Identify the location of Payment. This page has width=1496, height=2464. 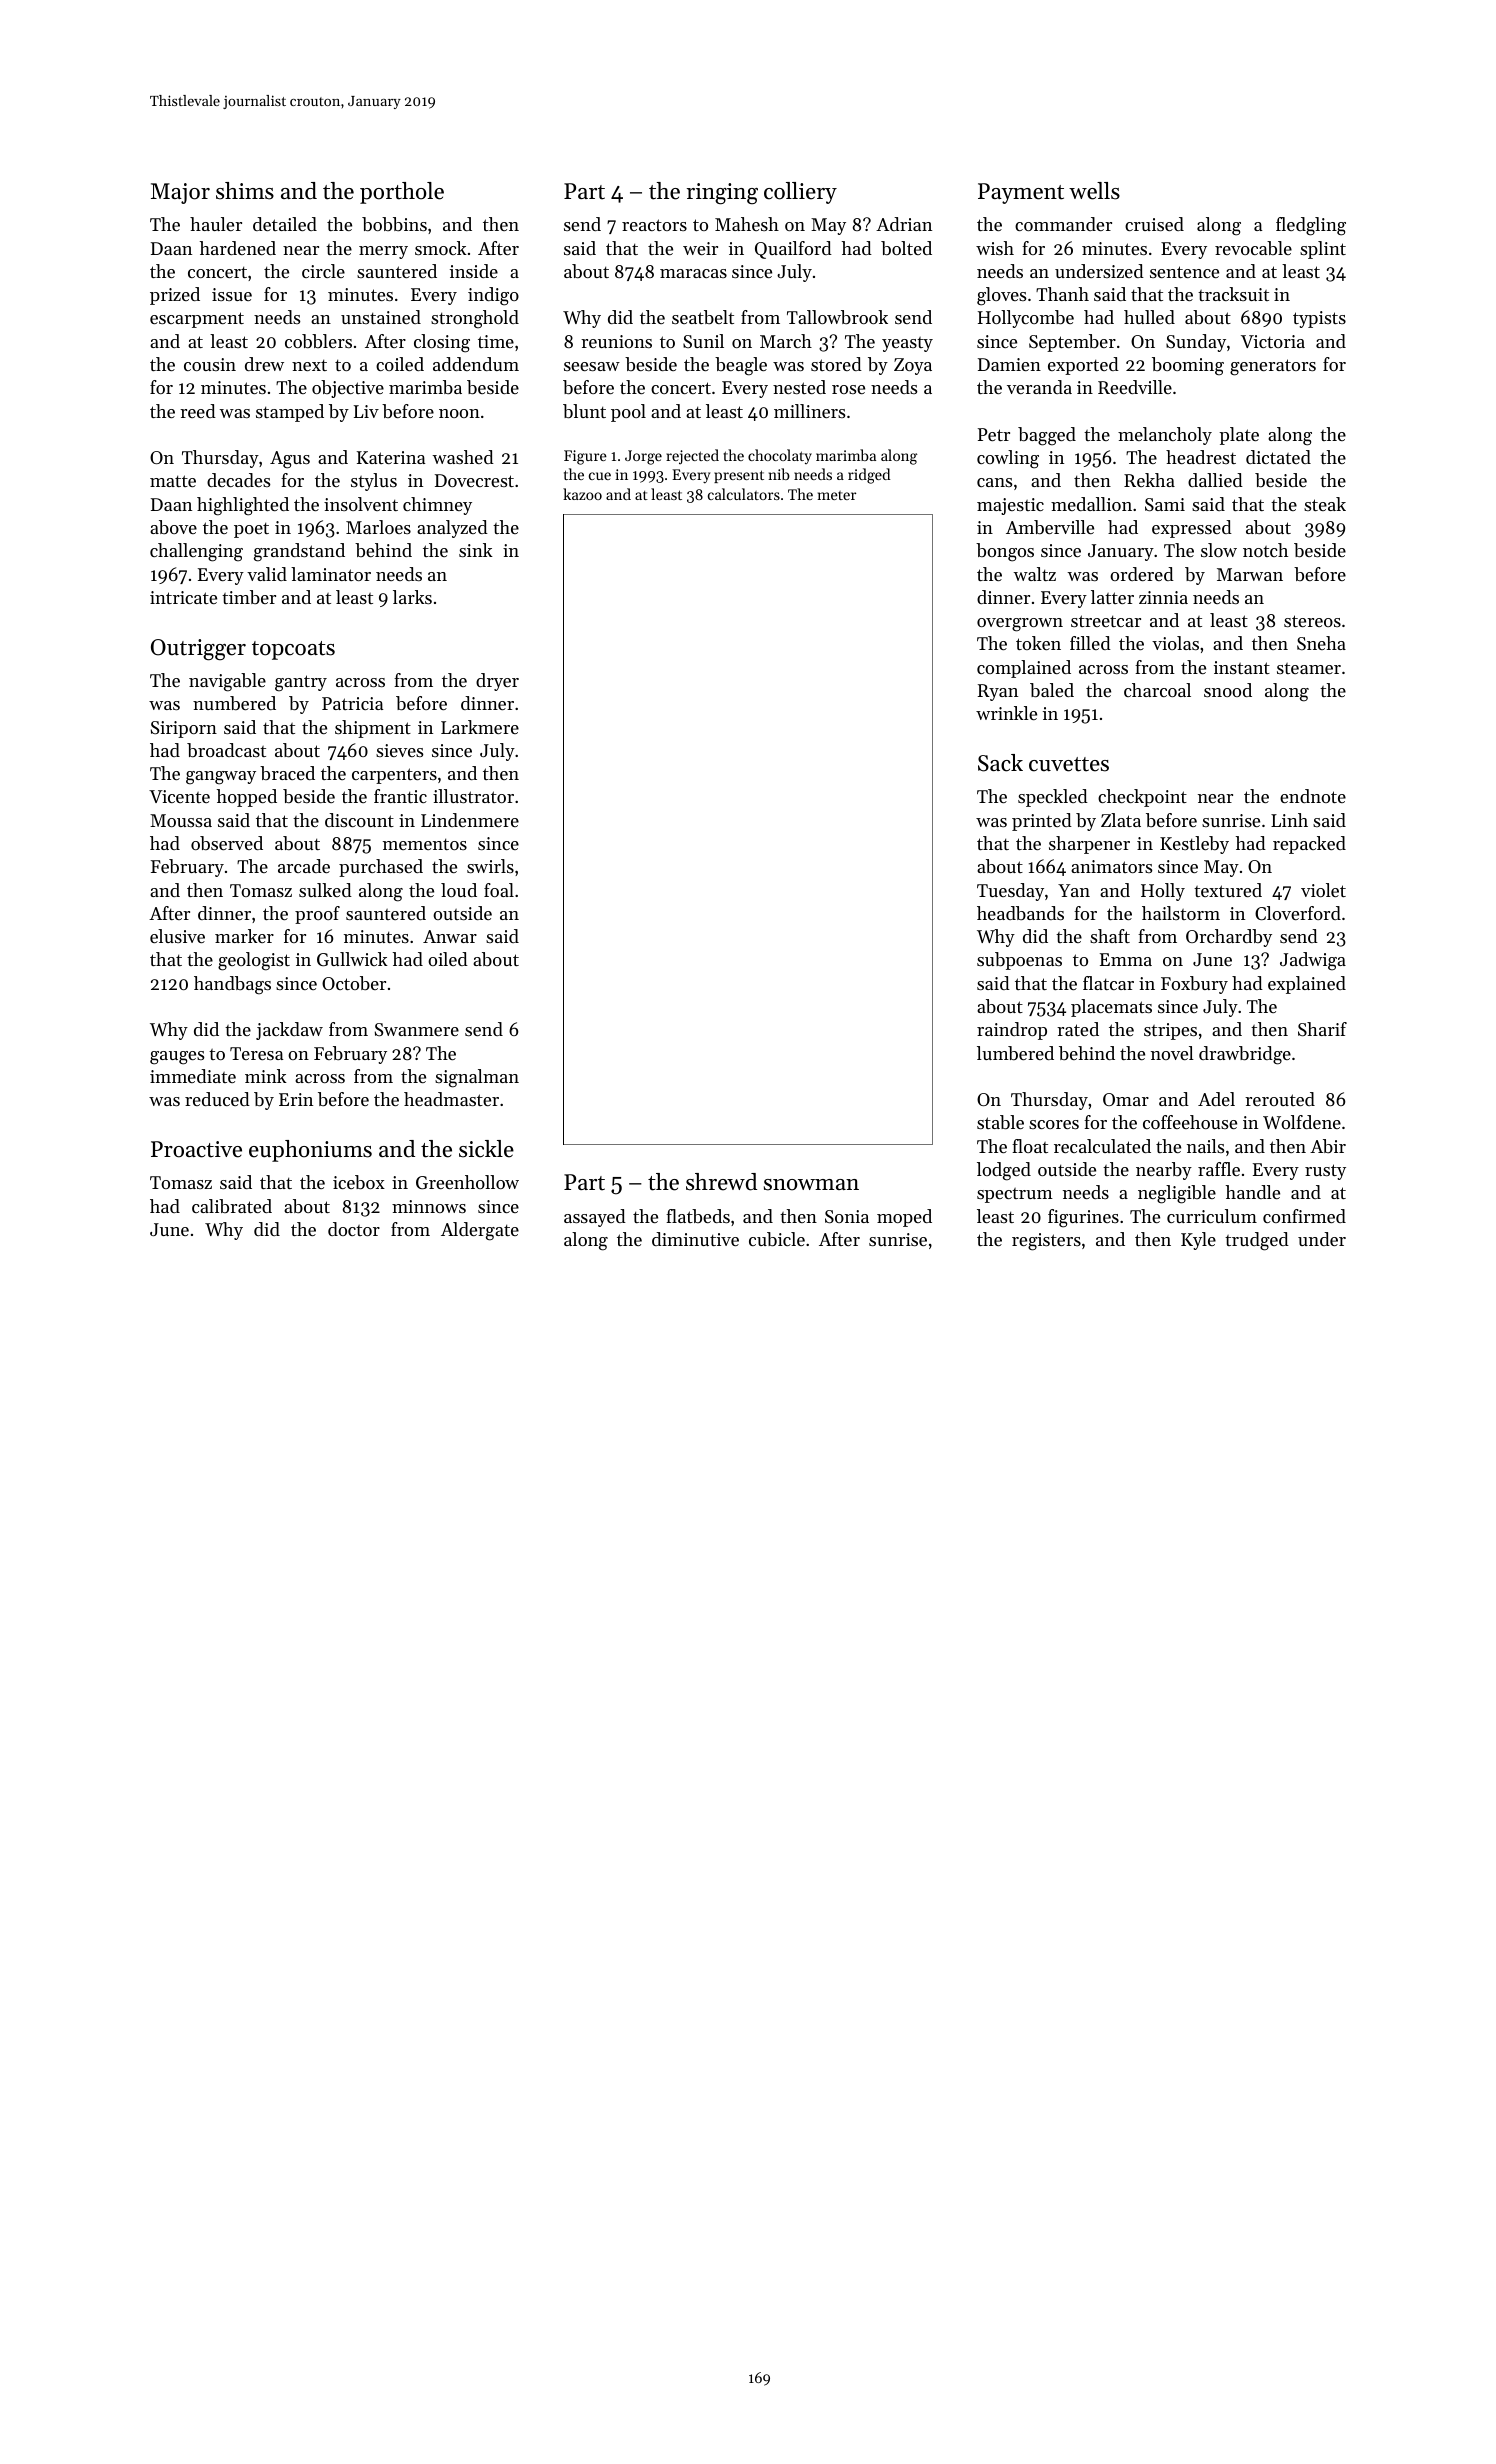
(1021, 193).
